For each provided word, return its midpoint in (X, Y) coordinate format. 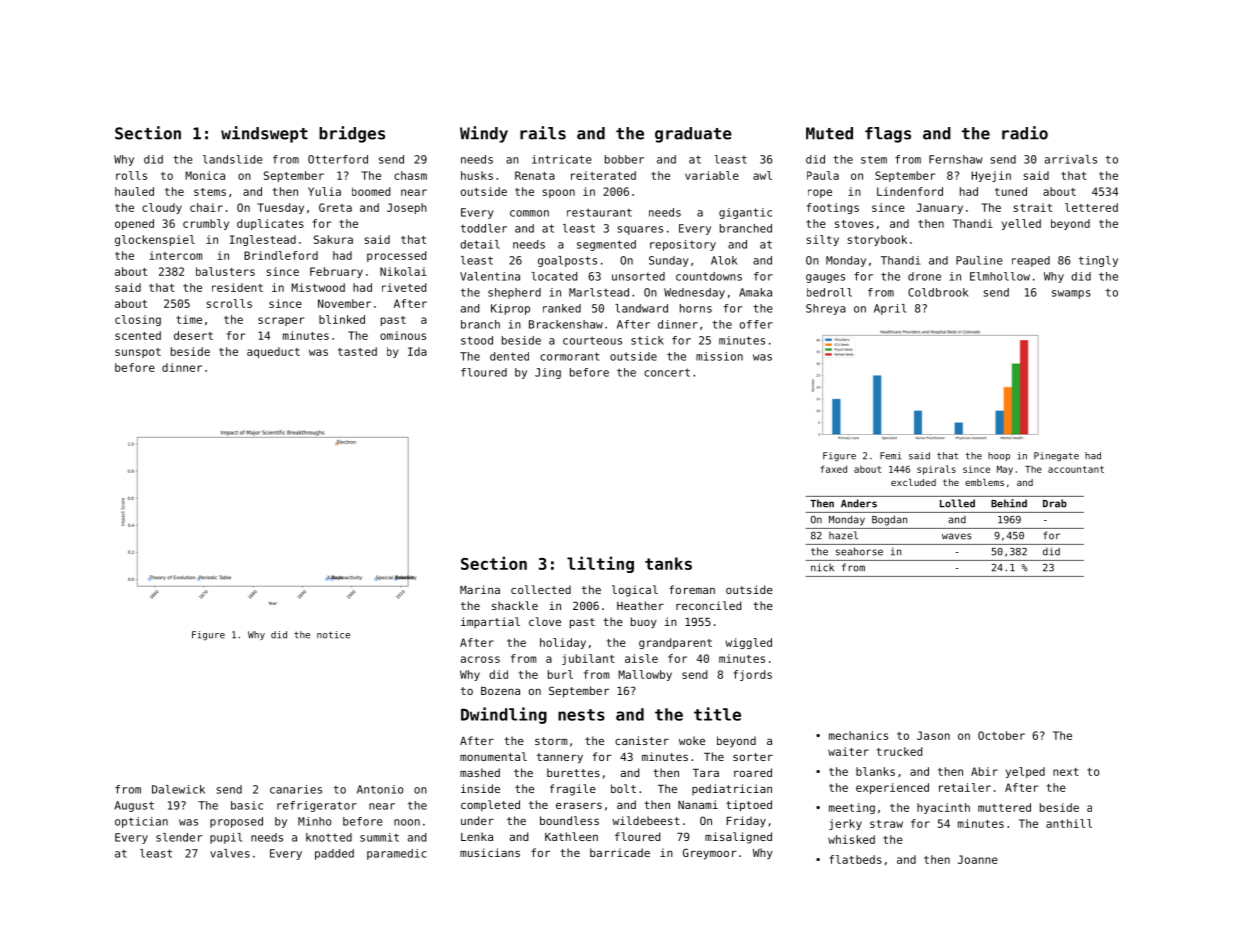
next (1066, 772)
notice (333, 635)
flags (888, 135)
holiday (563, 643)
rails (543, 133)
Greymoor (710, 854)
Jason (933, 735)
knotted (329, 837)
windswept (264, 134)
